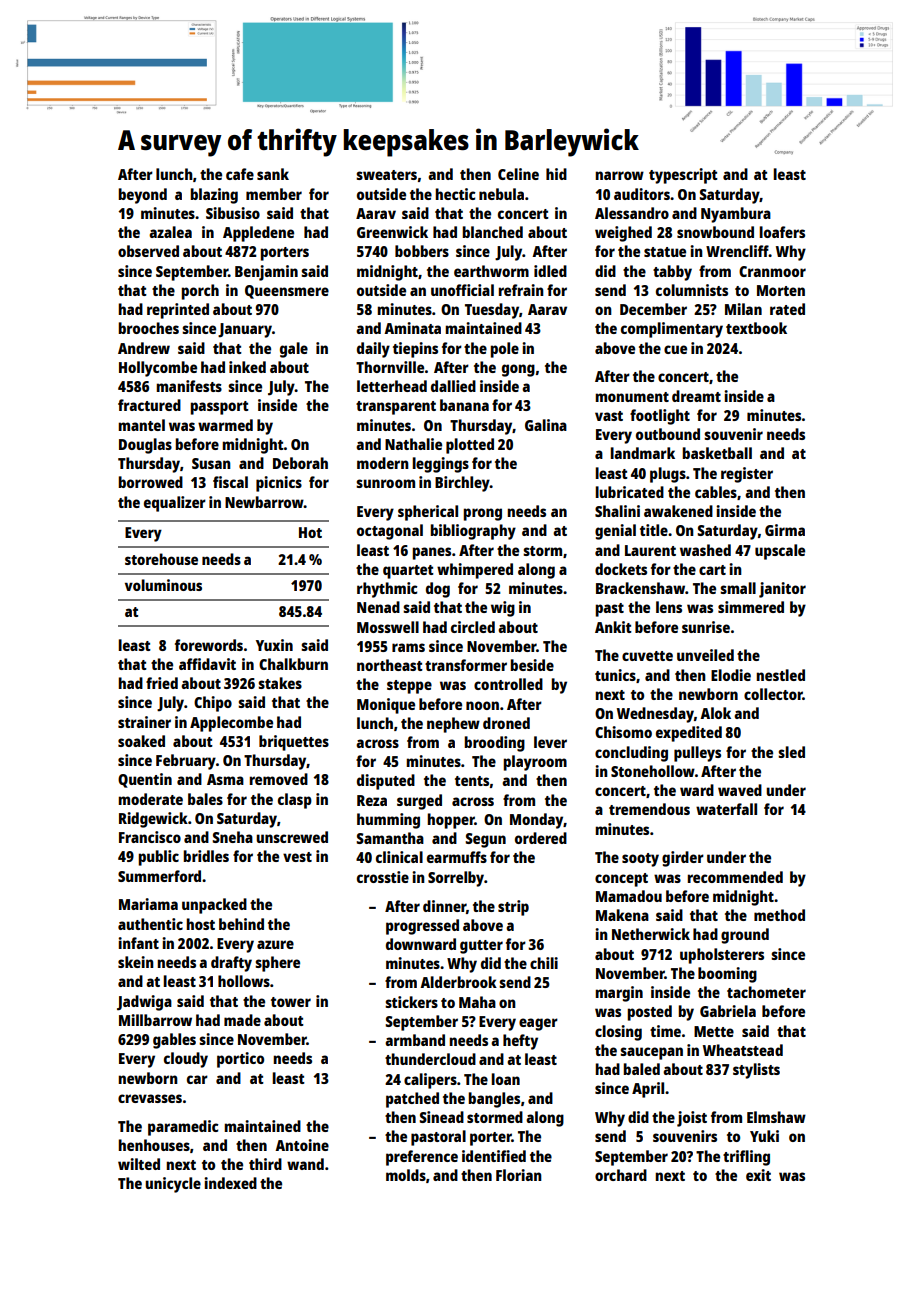 This screenshot has width=924, height=1308. I want to click on briquettes, so click(294, 743).
